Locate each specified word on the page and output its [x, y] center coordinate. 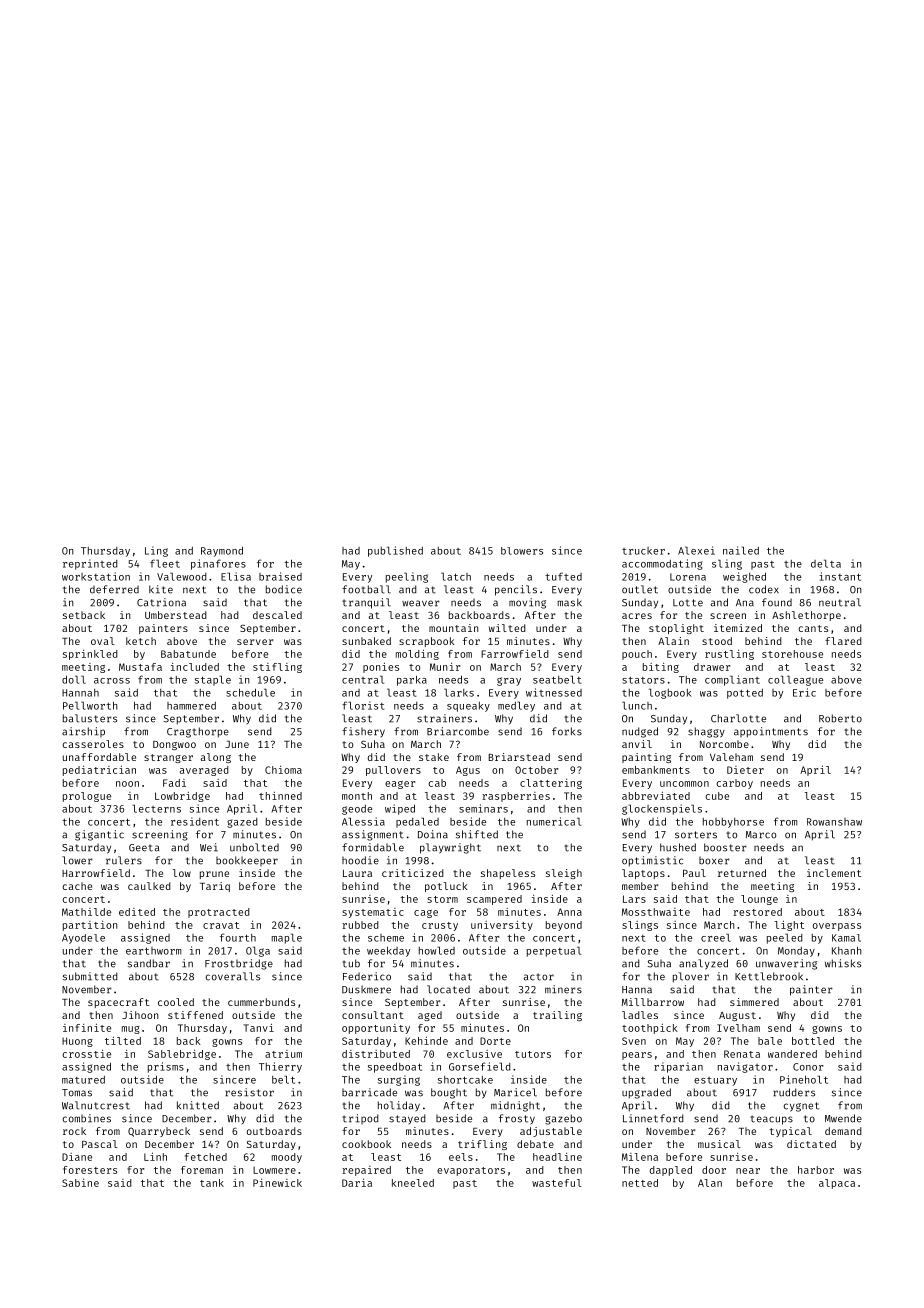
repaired [366, 1171]
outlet [640, 589]
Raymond [222, 551]
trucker [643, 551]
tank [212, 1183]
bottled [813, 1041]
